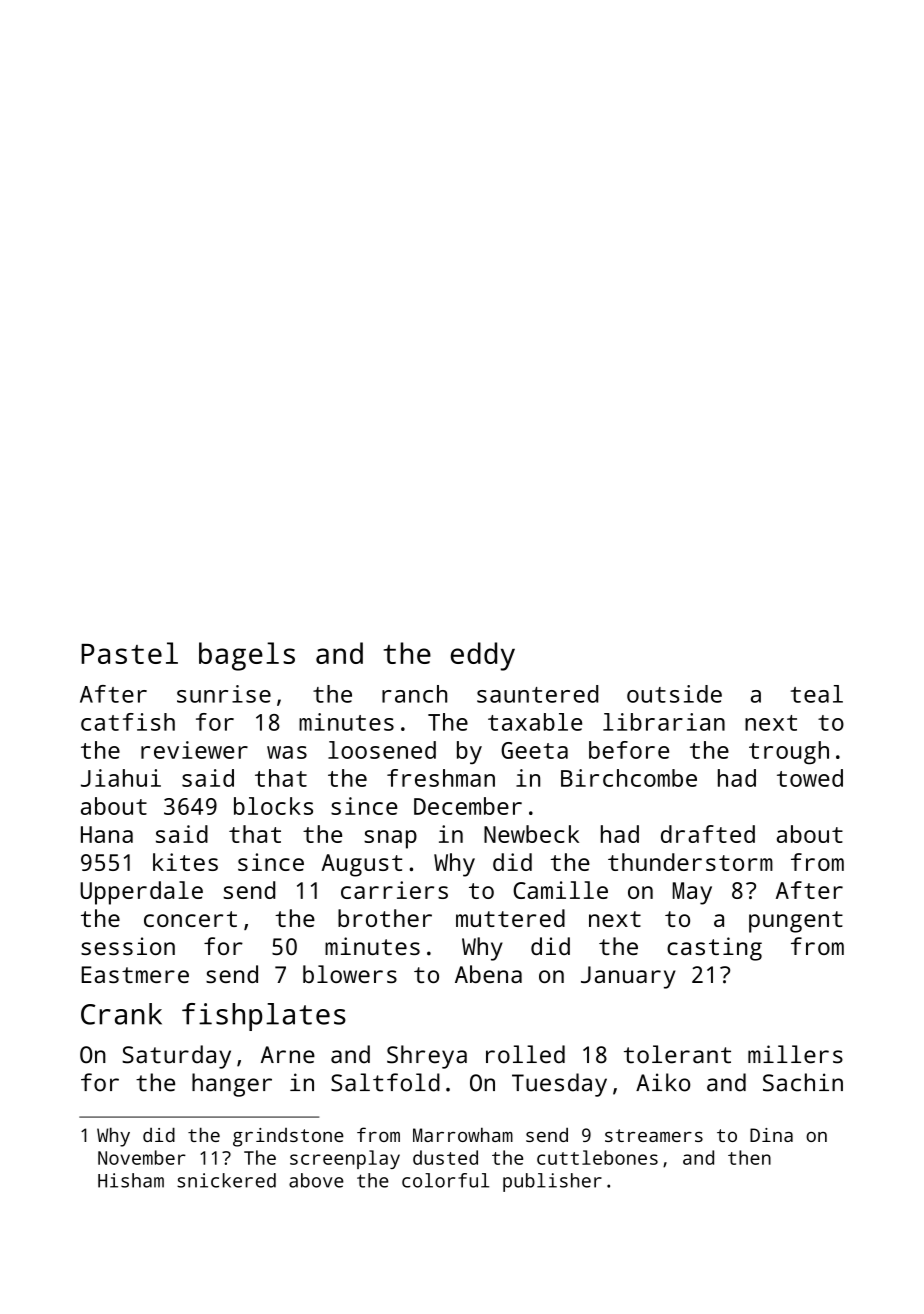 The image size is (924, 1314). I want to click on trough, so click(789, 752).
